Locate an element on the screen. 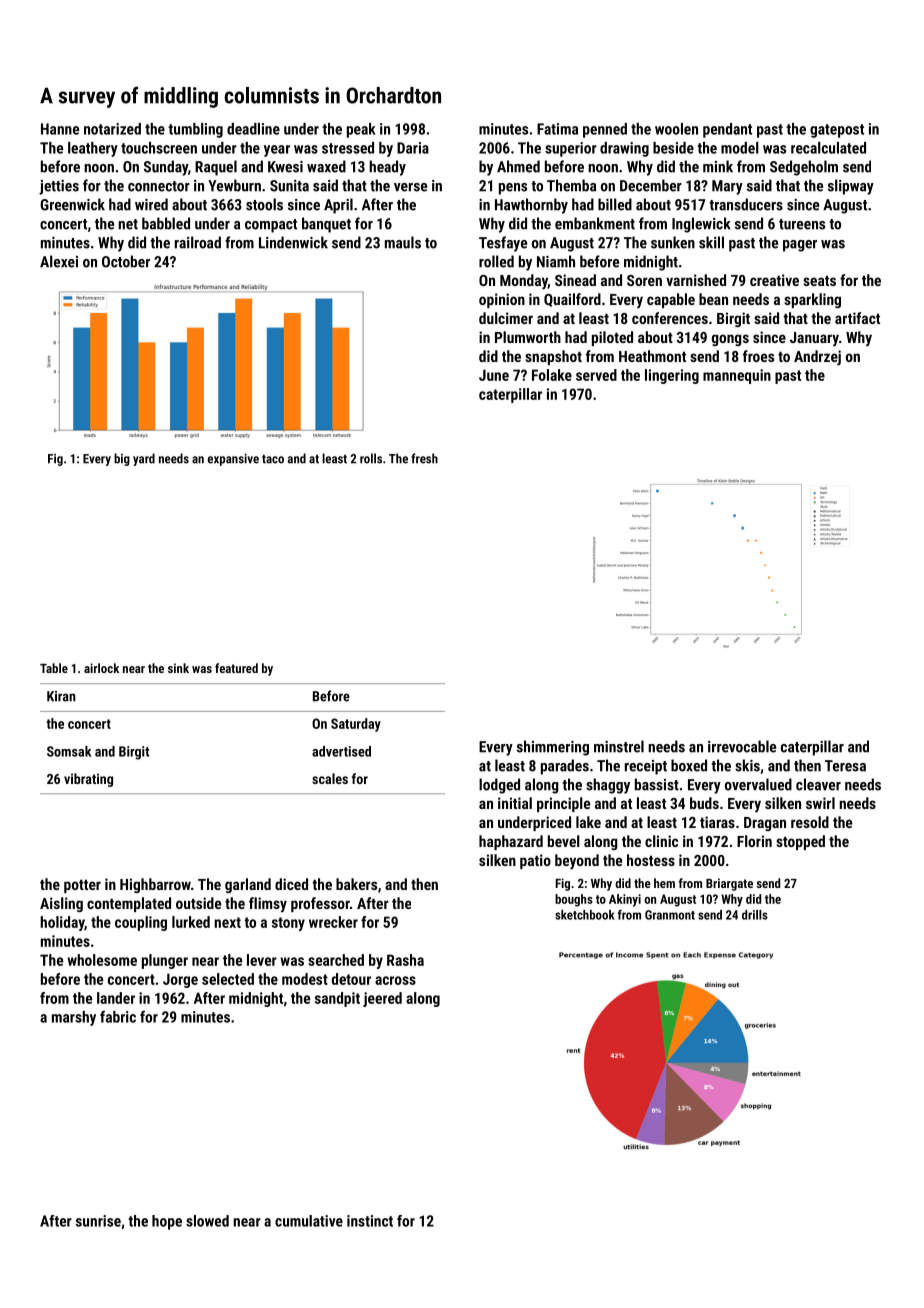 This screenshot has width=924, height=1308. Granmont is located at coordinates (670, 915).
